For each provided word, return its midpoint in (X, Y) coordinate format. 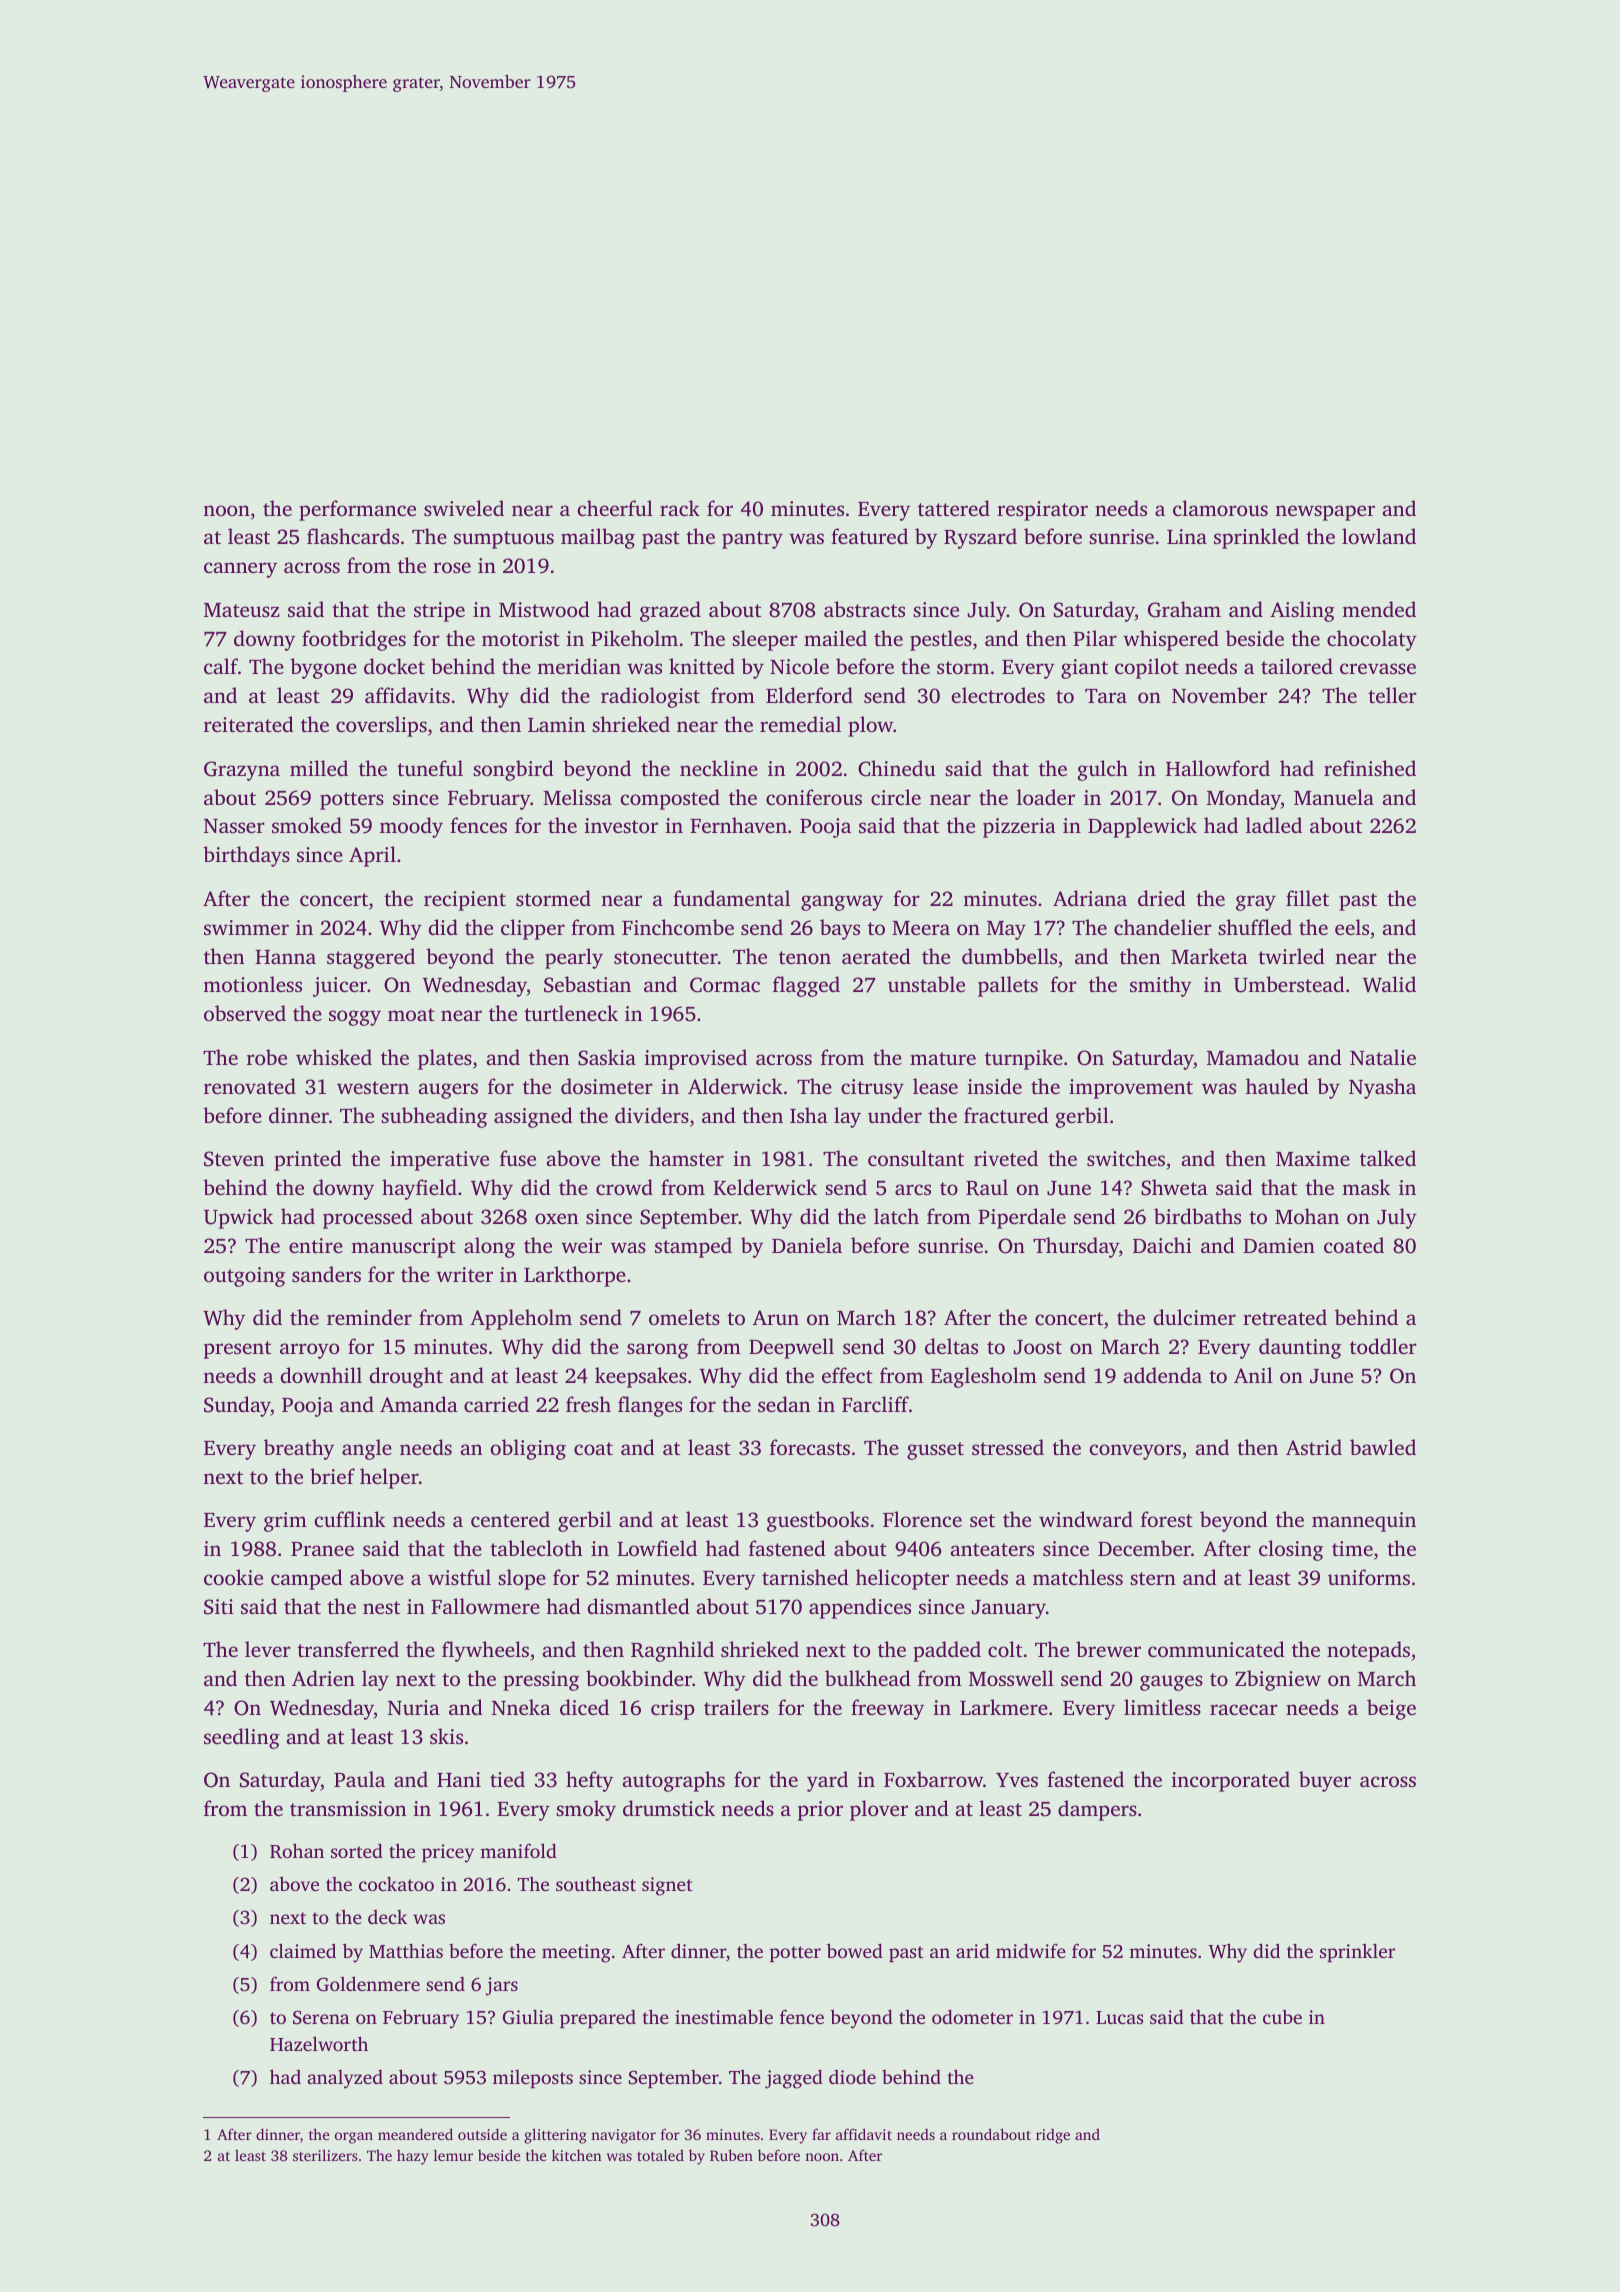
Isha (809, 1115)
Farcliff (875, 1404)
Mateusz (242, 610)
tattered (954, 508)
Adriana (1090, 898)
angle (367, 1449)
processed (368, 1218)
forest (1167, 1519)
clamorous (1220, 508)
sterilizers (325, 2155)
